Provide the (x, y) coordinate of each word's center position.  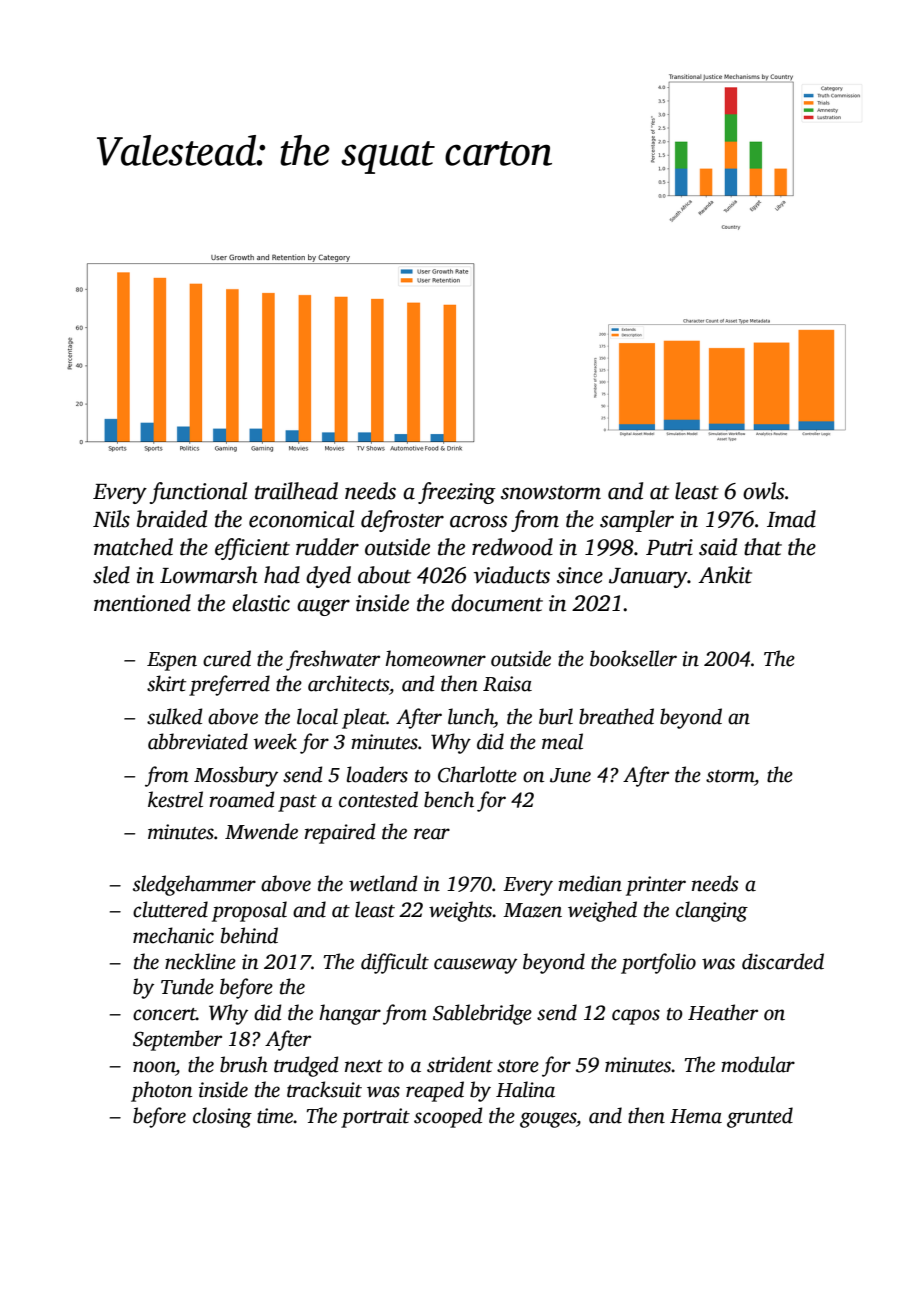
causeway (475, 966)
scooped (448, 1117)
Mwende (261, 831)
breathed (616, 716)
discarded (783, 961)
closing (222, 1117)
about (384, 575)
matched (133, 547)
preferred (229, 685)
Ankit (725, 575)
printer (656, 886)
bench (449, 799)
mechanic (173, 935)
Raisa (507, 684)
